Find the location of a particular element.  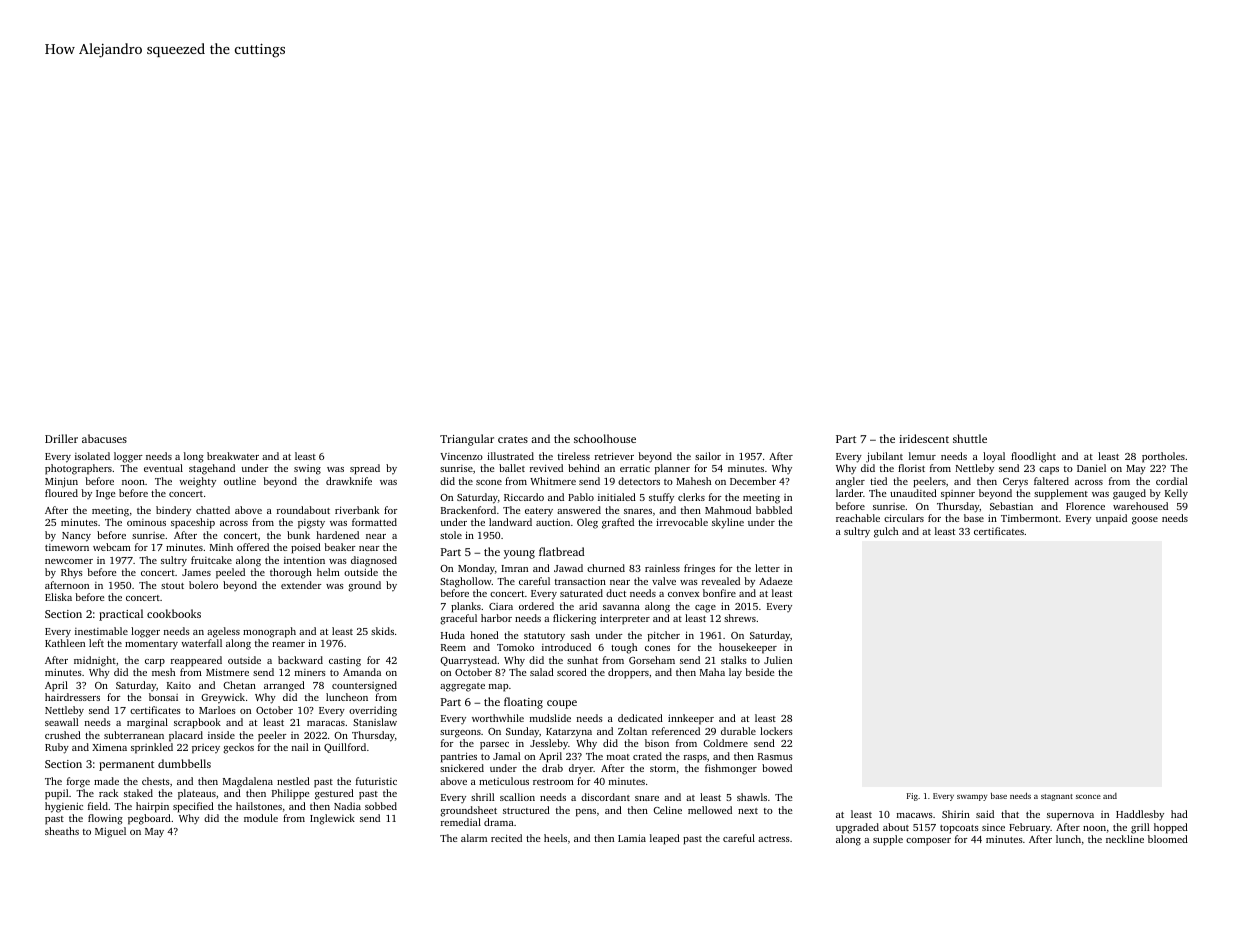

circulars is located at coordinates (904, 518).
